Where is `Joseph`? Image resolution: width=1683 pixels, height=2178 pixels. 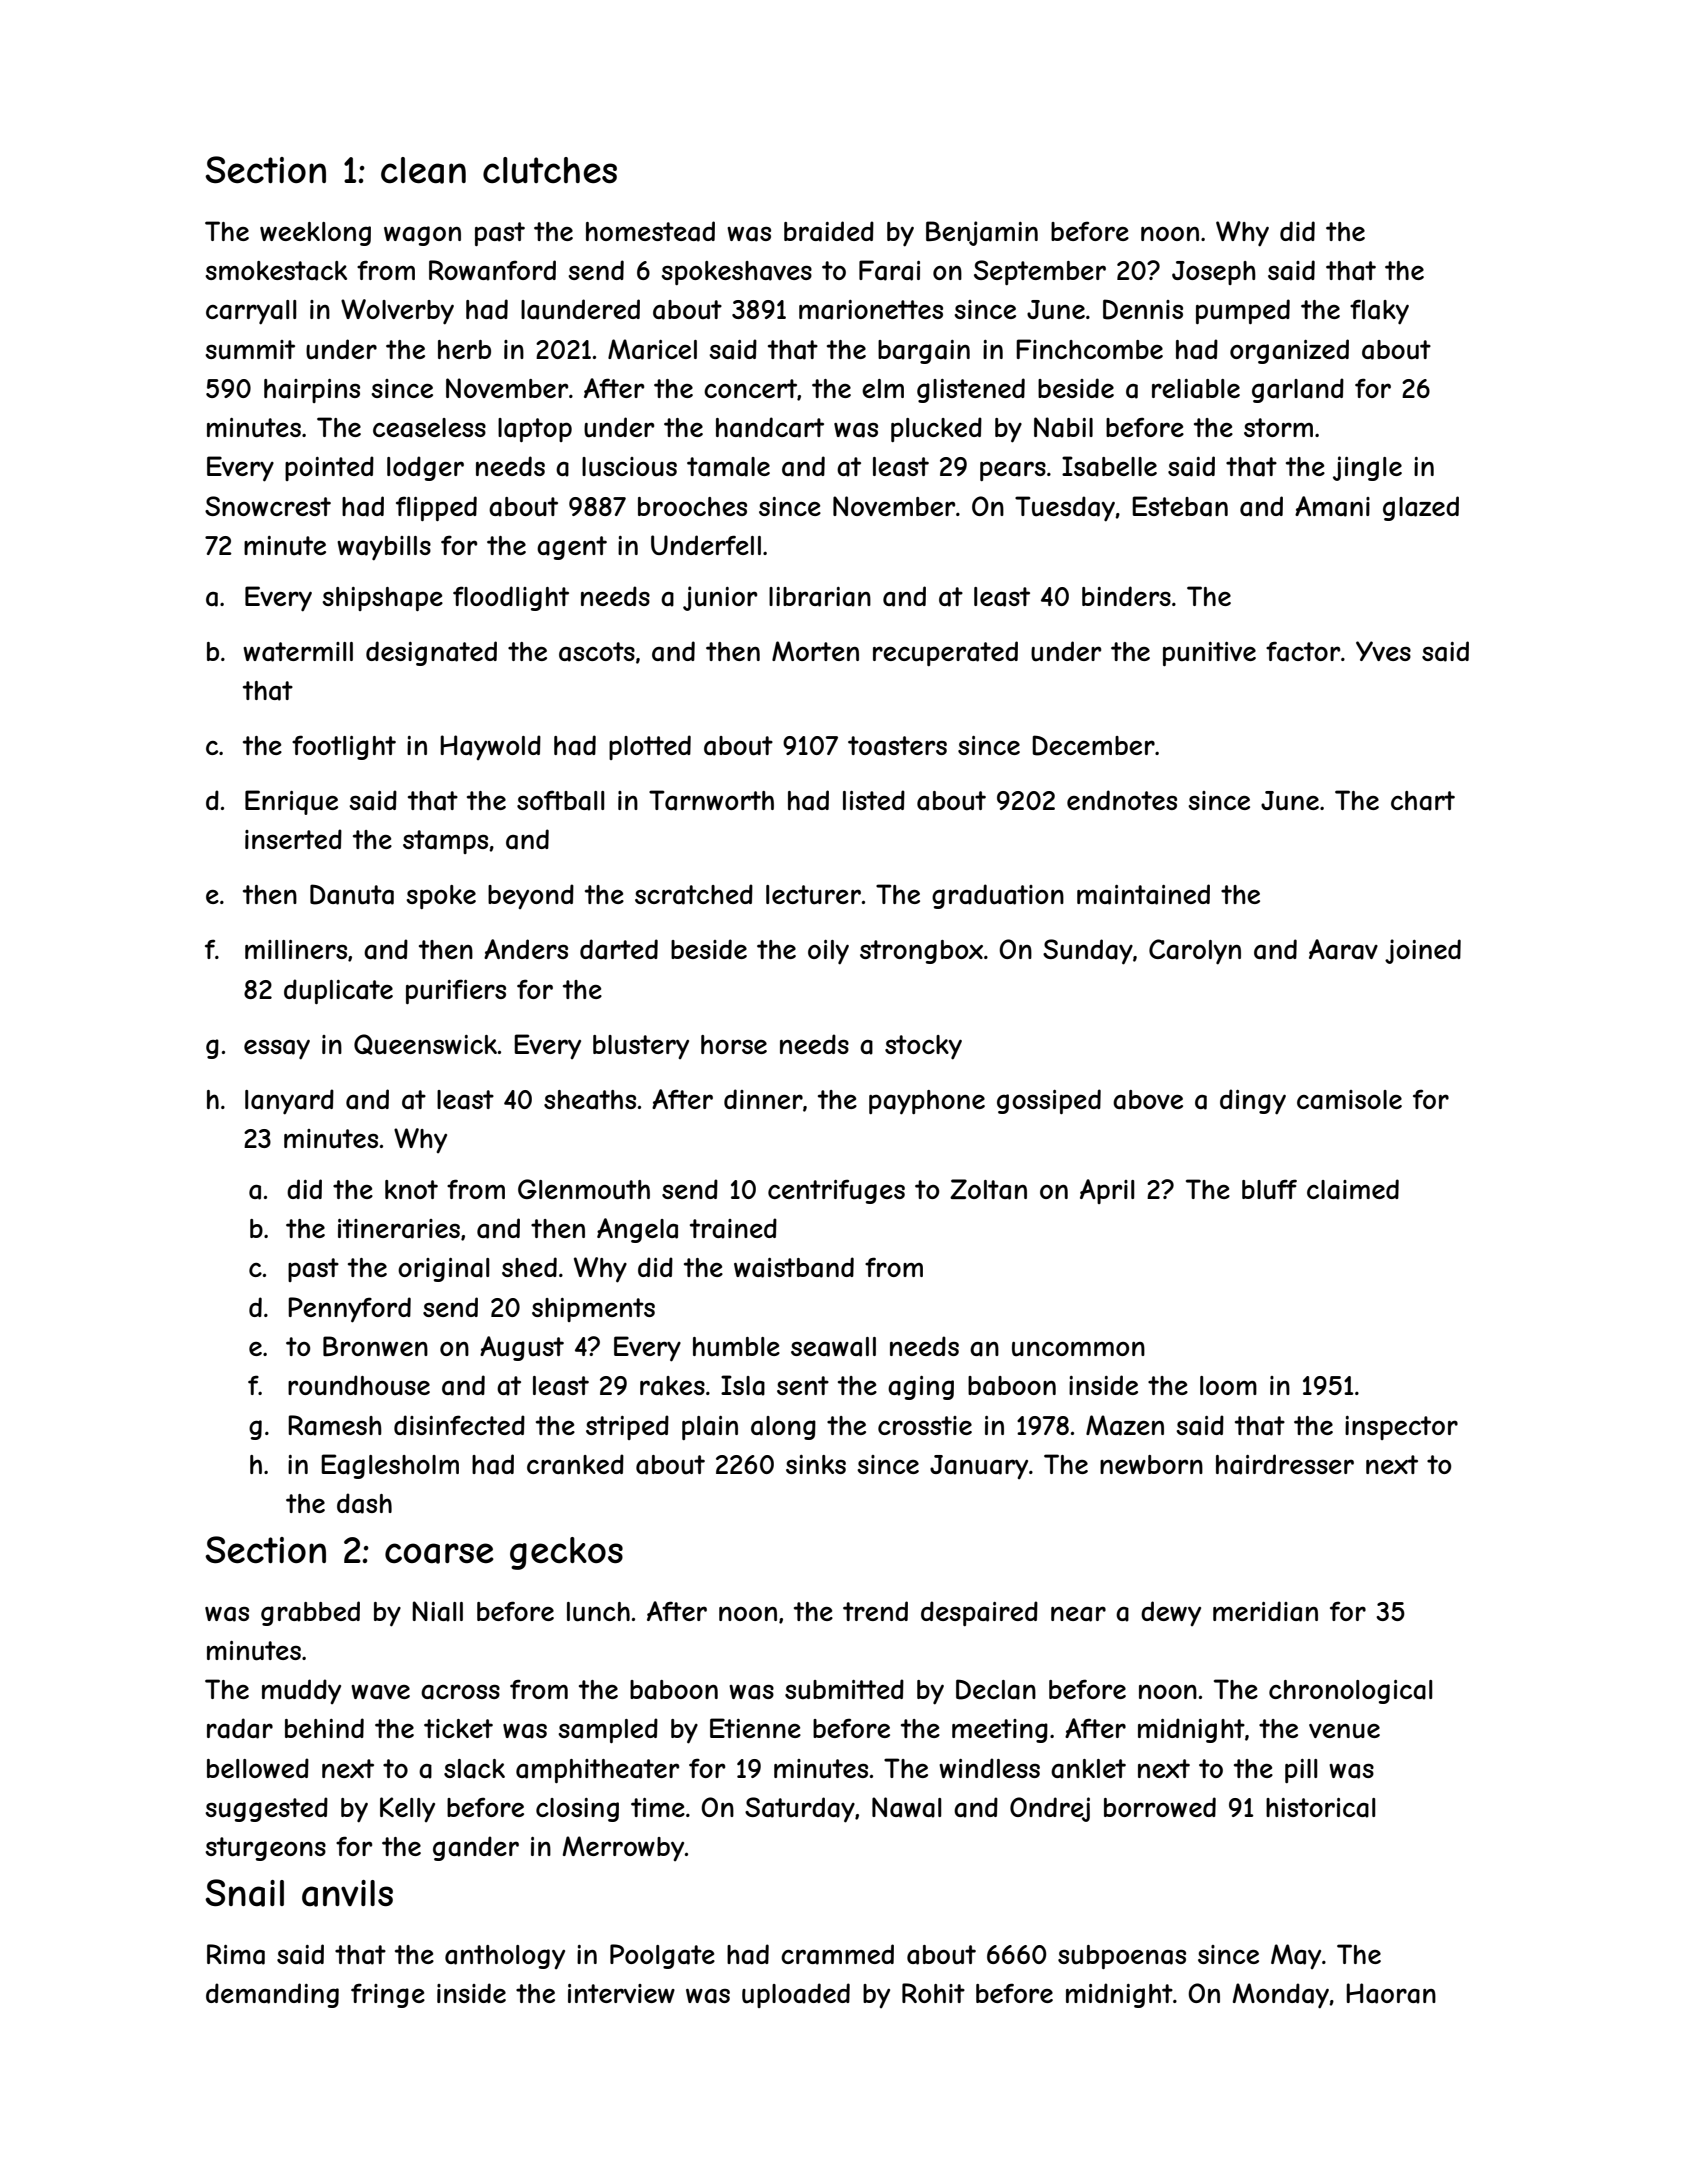 Joseph is located at coordinates (1214, 273).
